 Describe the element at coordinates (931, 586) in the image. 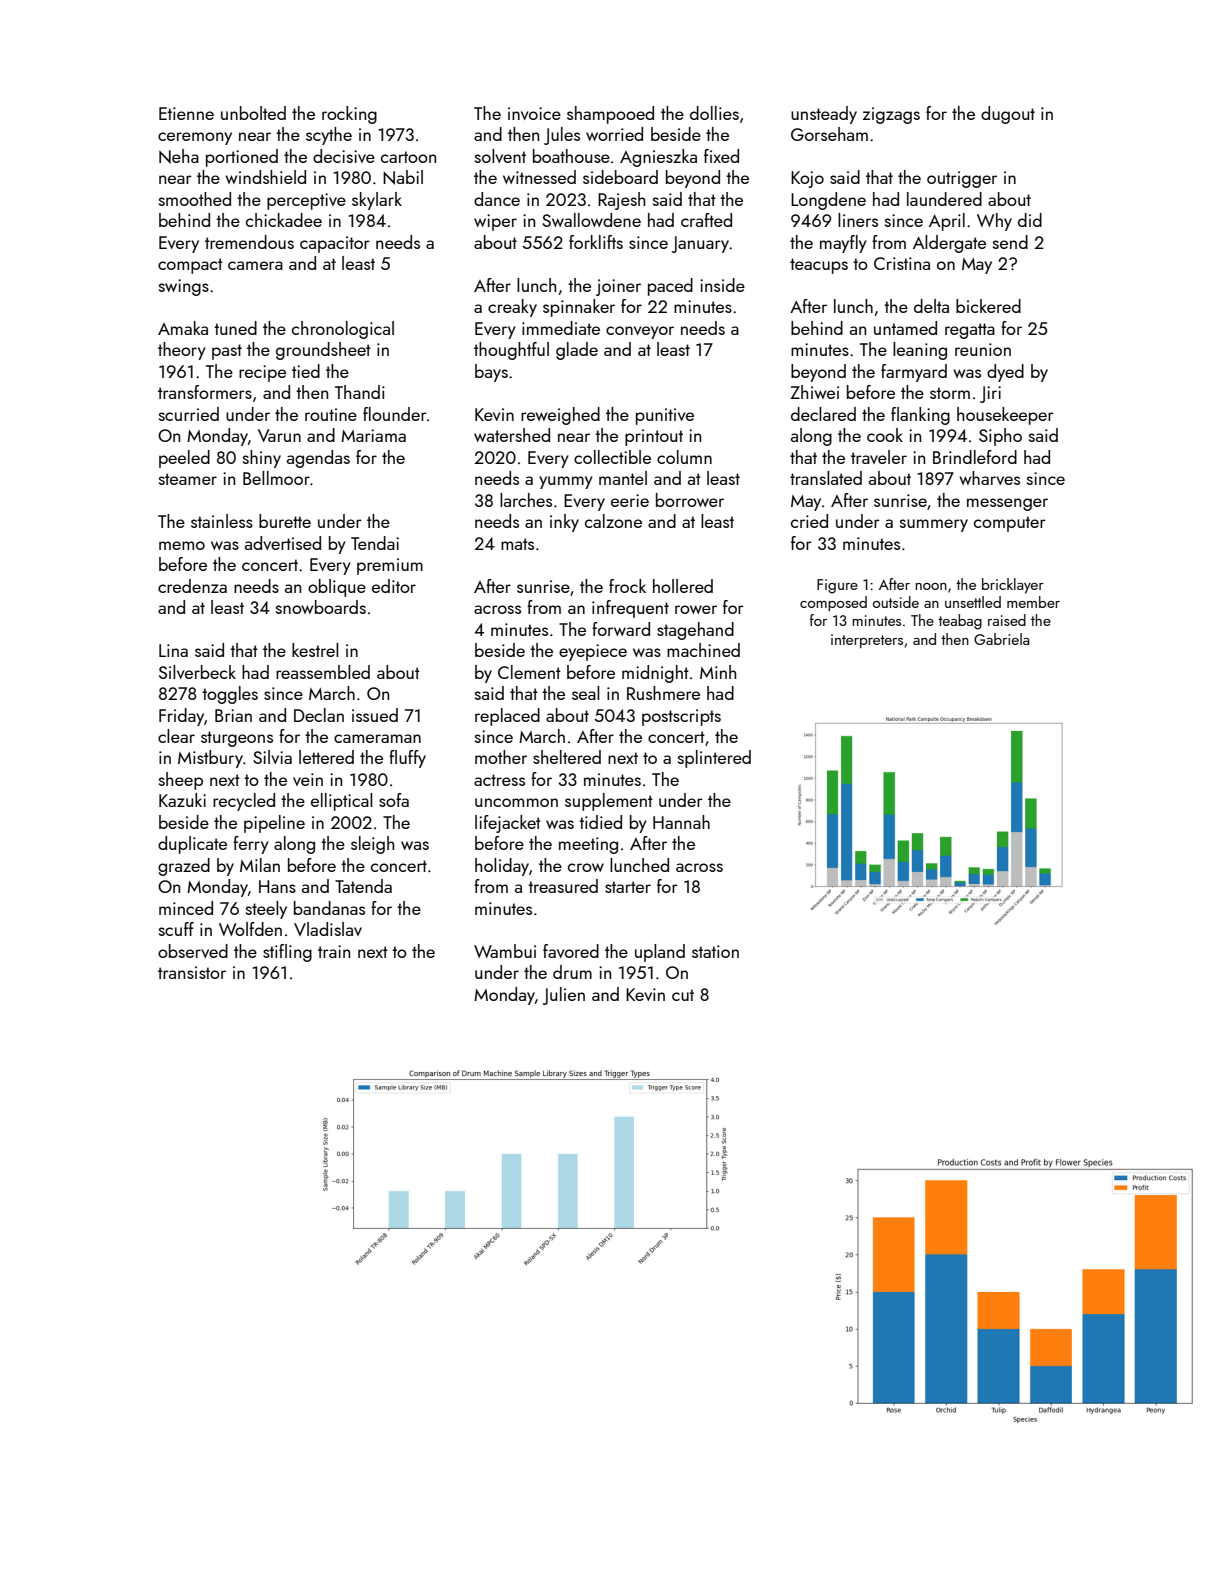

I see `noon` at that location.
